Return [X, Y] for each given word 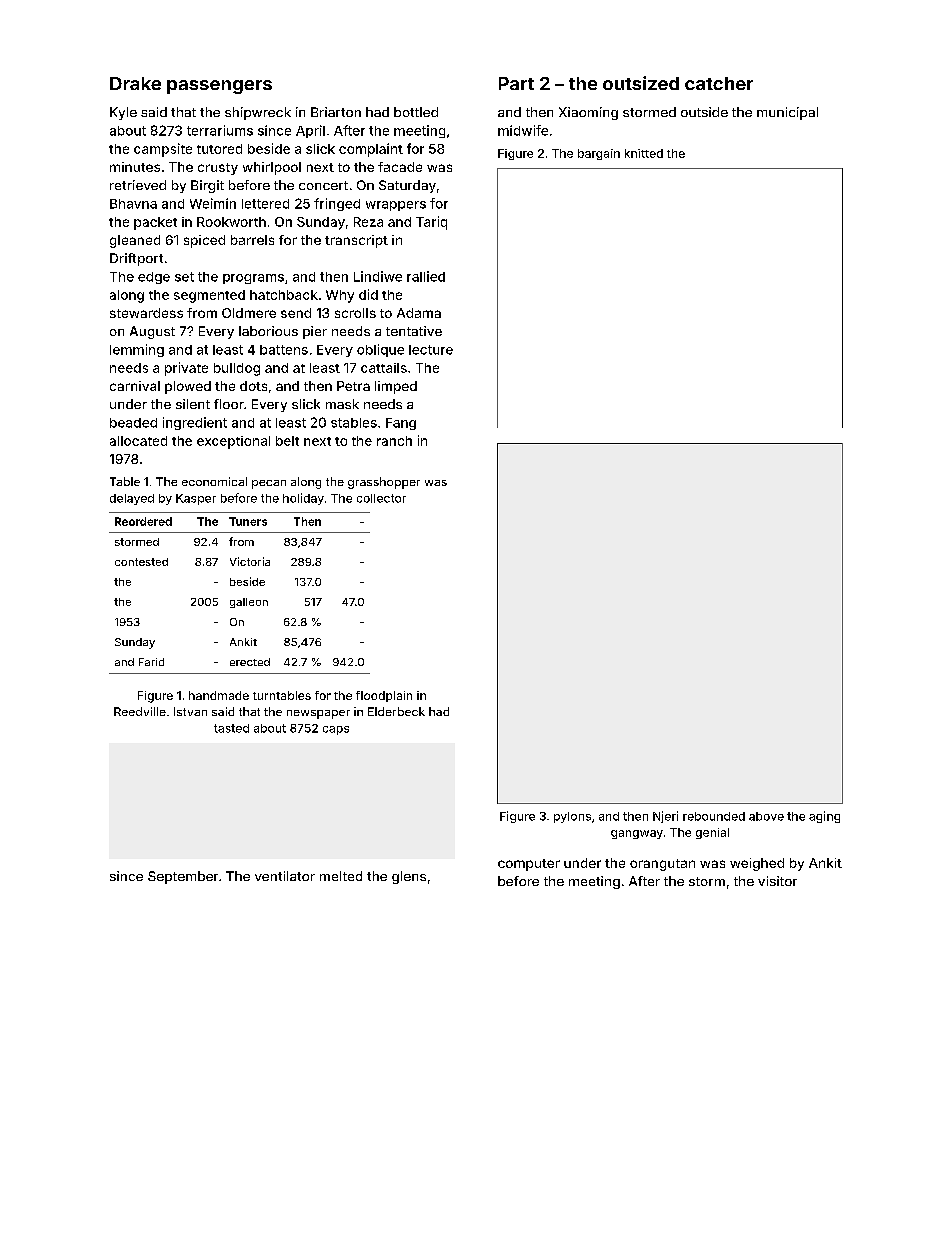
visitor [777, 881]
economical [214, 481]
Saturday [407, 186]
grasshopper [384, 483]
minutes [135, 167]
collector [381, 498]
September [183, 877]
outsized [641, 83]
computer [529, 865]
